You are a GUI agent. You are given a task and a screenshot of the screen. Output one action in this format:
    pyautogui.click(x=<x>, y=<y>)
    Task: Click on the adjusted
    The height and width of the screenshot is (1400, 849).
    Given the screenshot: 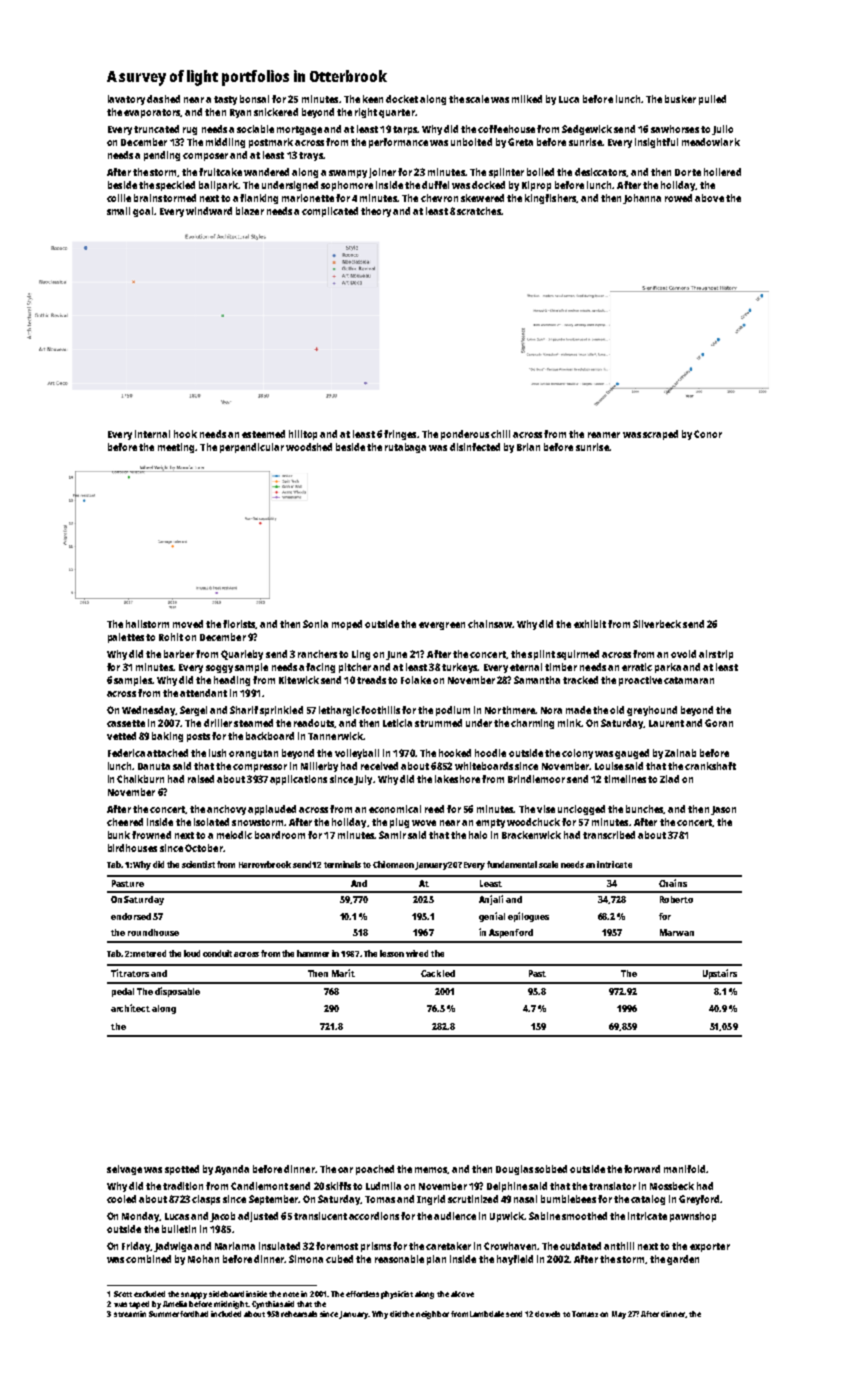 What is the action you would take?
    pyautogui.click(x=258, y=1217)
